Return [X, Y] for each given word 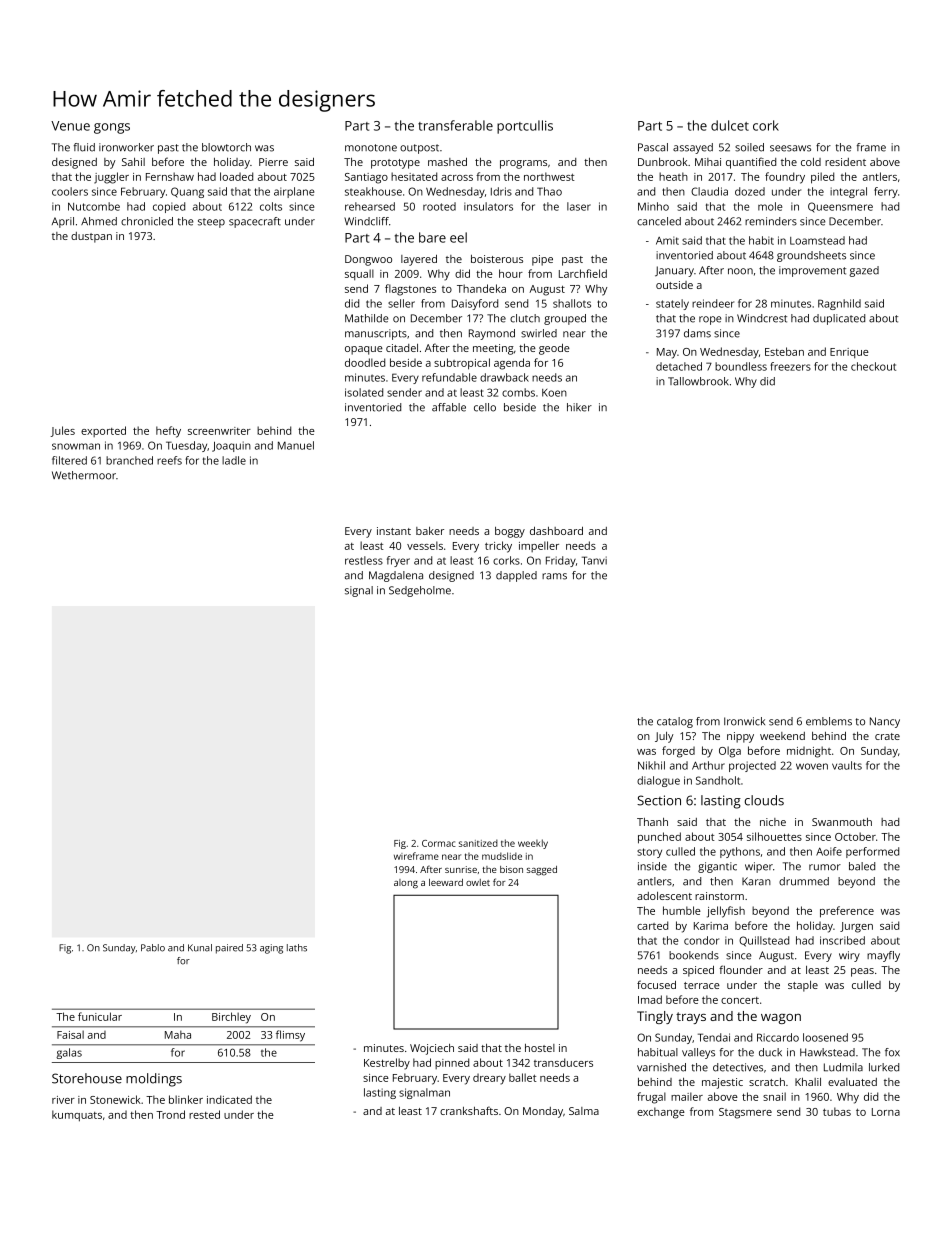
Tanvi [594, 560]
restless [364, 560]
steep [211, 223]
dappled [516, 576]
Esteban [784, 351]
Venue [70, 126]
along [406, 884]
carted [652, 925]
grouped [565, 319]
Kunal [200, 948]
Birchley [231, 1018]
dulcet [730, 125]
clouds [764, 800]
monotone [371, 148]
